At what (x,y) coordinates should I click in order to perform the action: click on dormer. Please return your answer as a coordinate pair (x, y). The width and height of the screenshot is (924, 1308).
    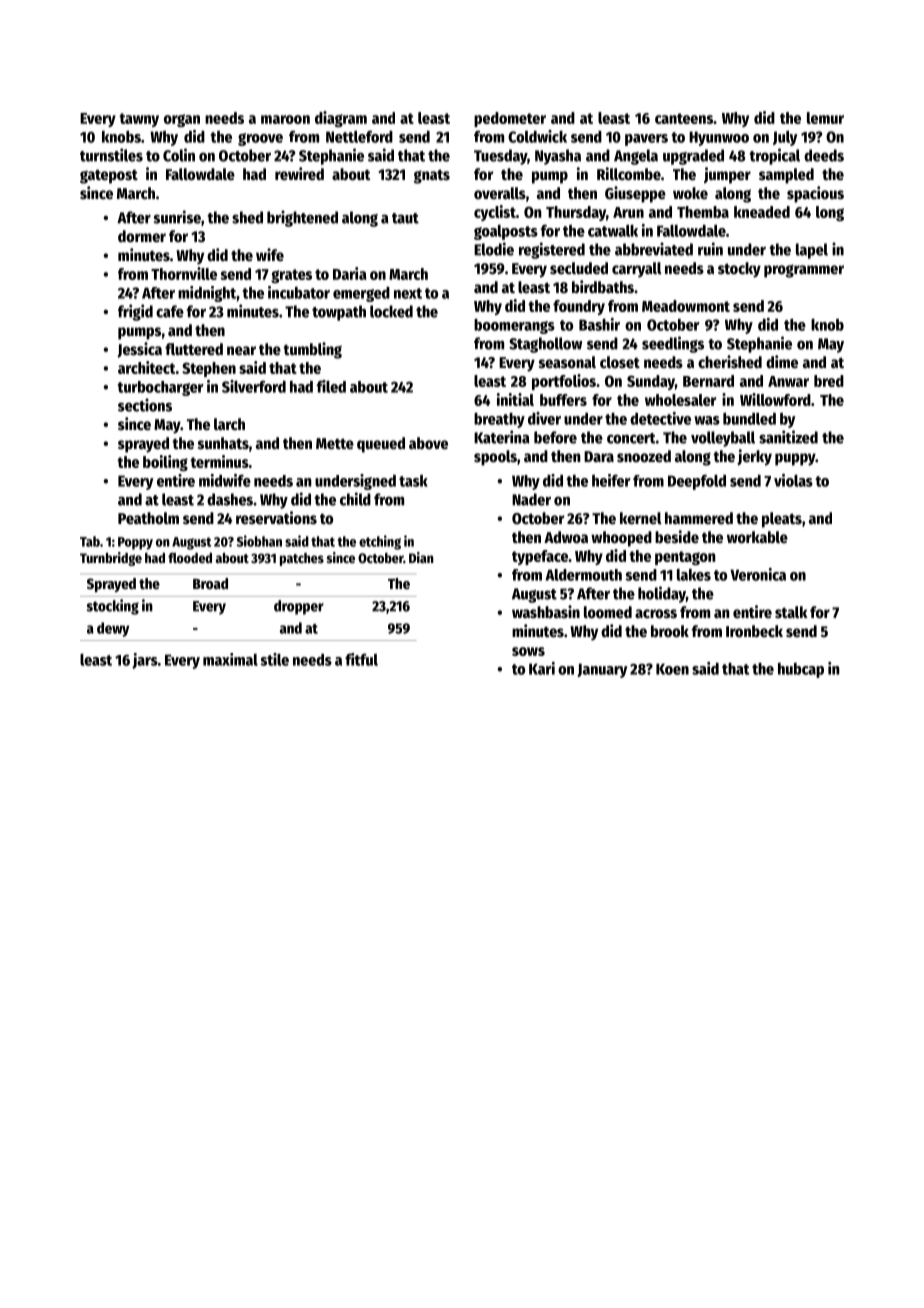
    Looking at the image, I should click on (142, 236).
